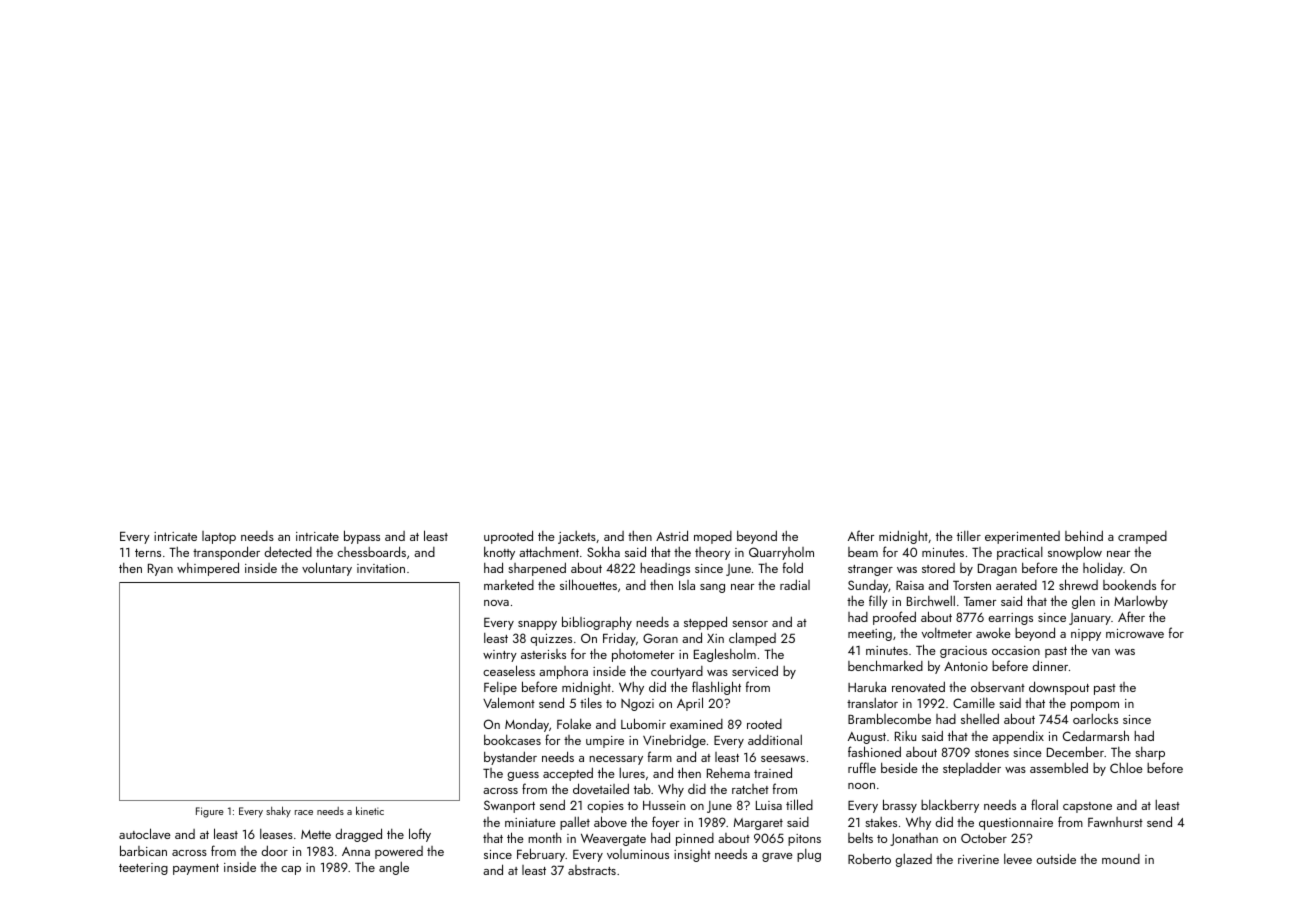  Describe the element at coordinates (577, 537) in the document. I see `jackets` at that location.
